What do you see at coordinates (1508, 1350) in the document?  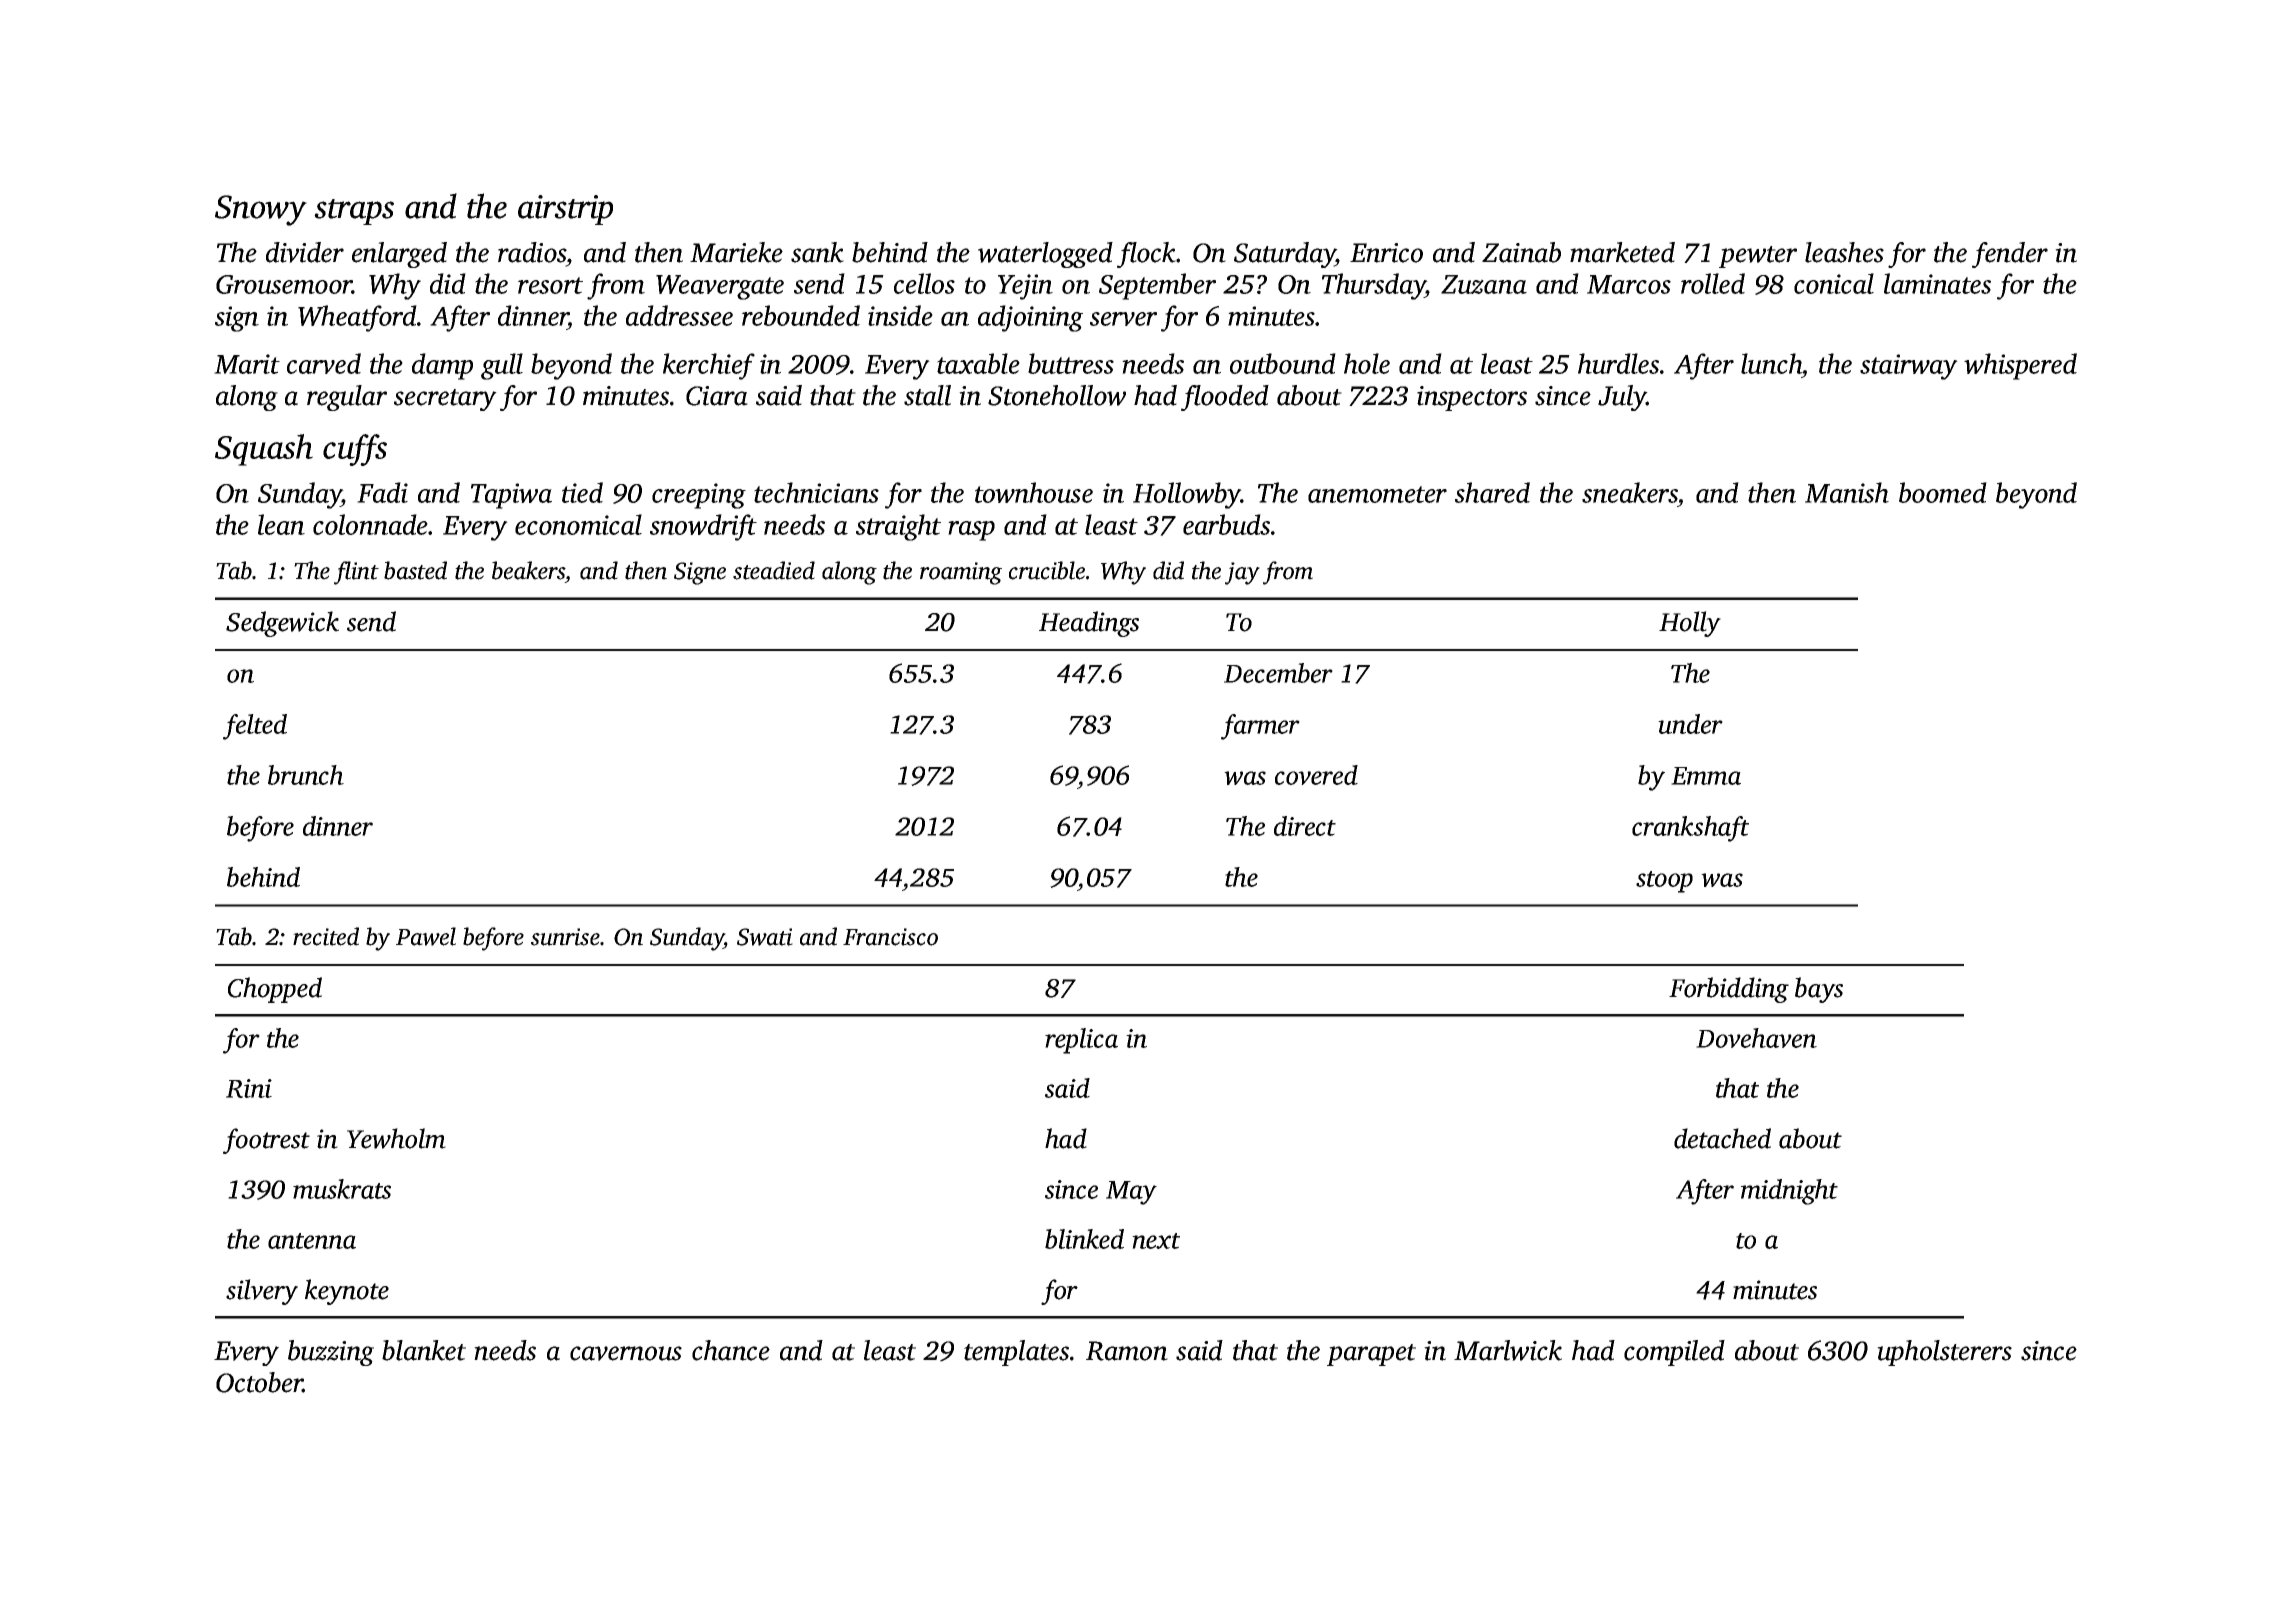 I see `Marlwick` at bounding box center [1508, 1350].
